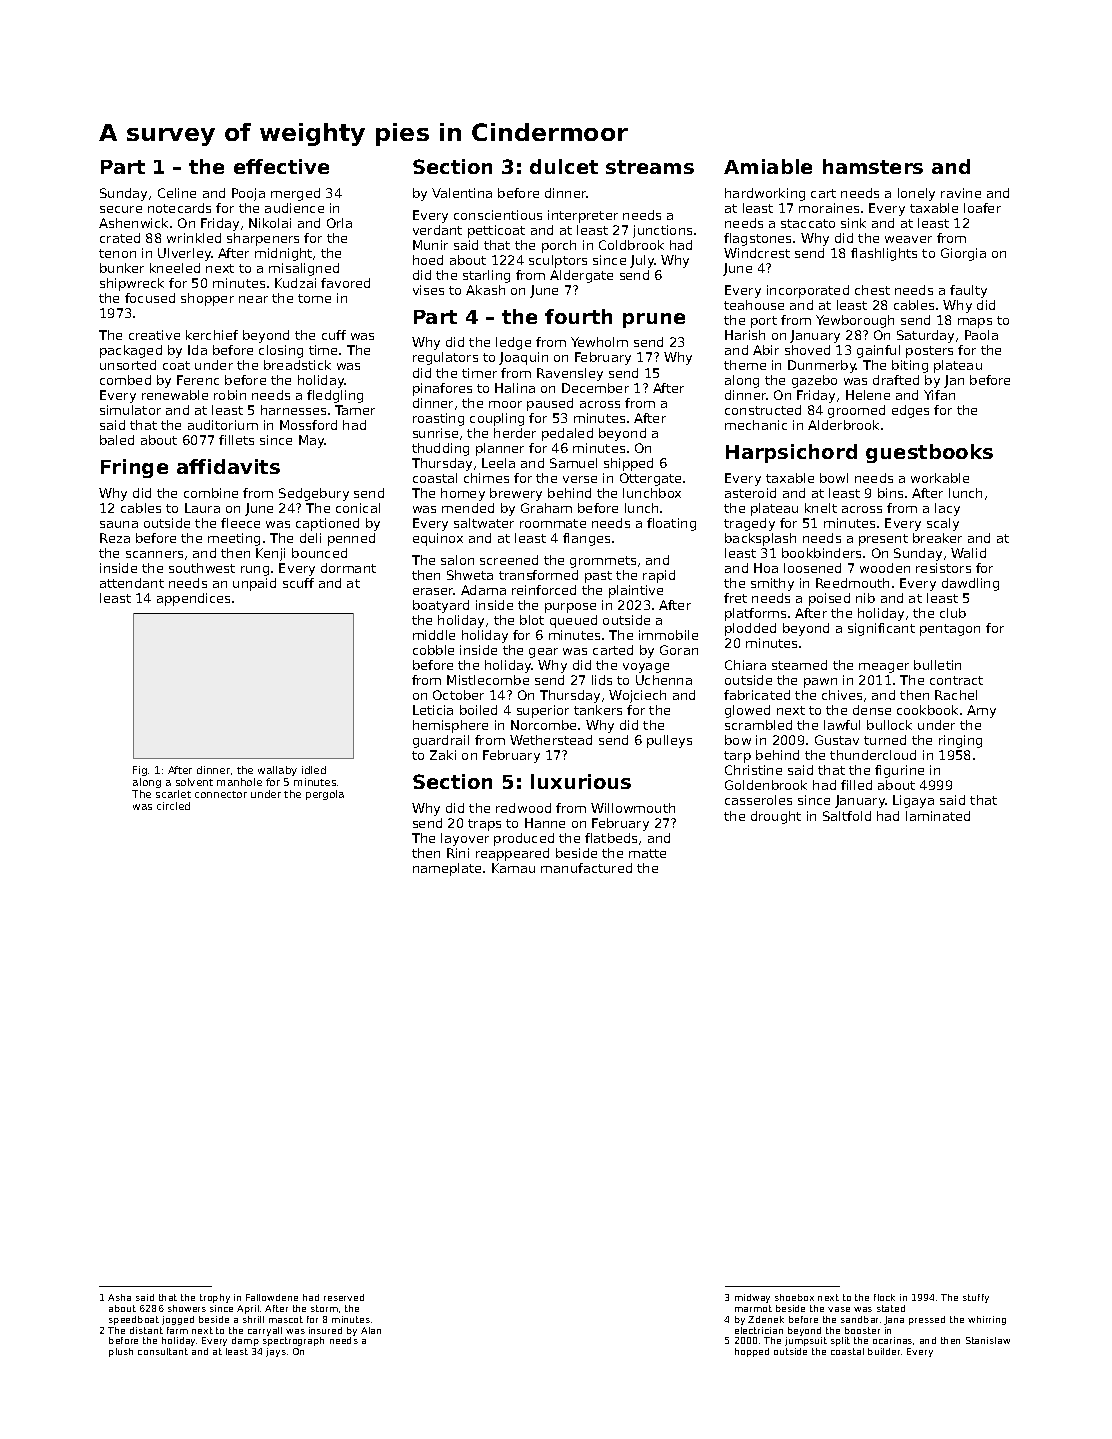 The width and height of the page is (1112, 1439). What do you see at coordinates (294, 208) in the page?
I see `audience` at bounding box center [294, 208].
